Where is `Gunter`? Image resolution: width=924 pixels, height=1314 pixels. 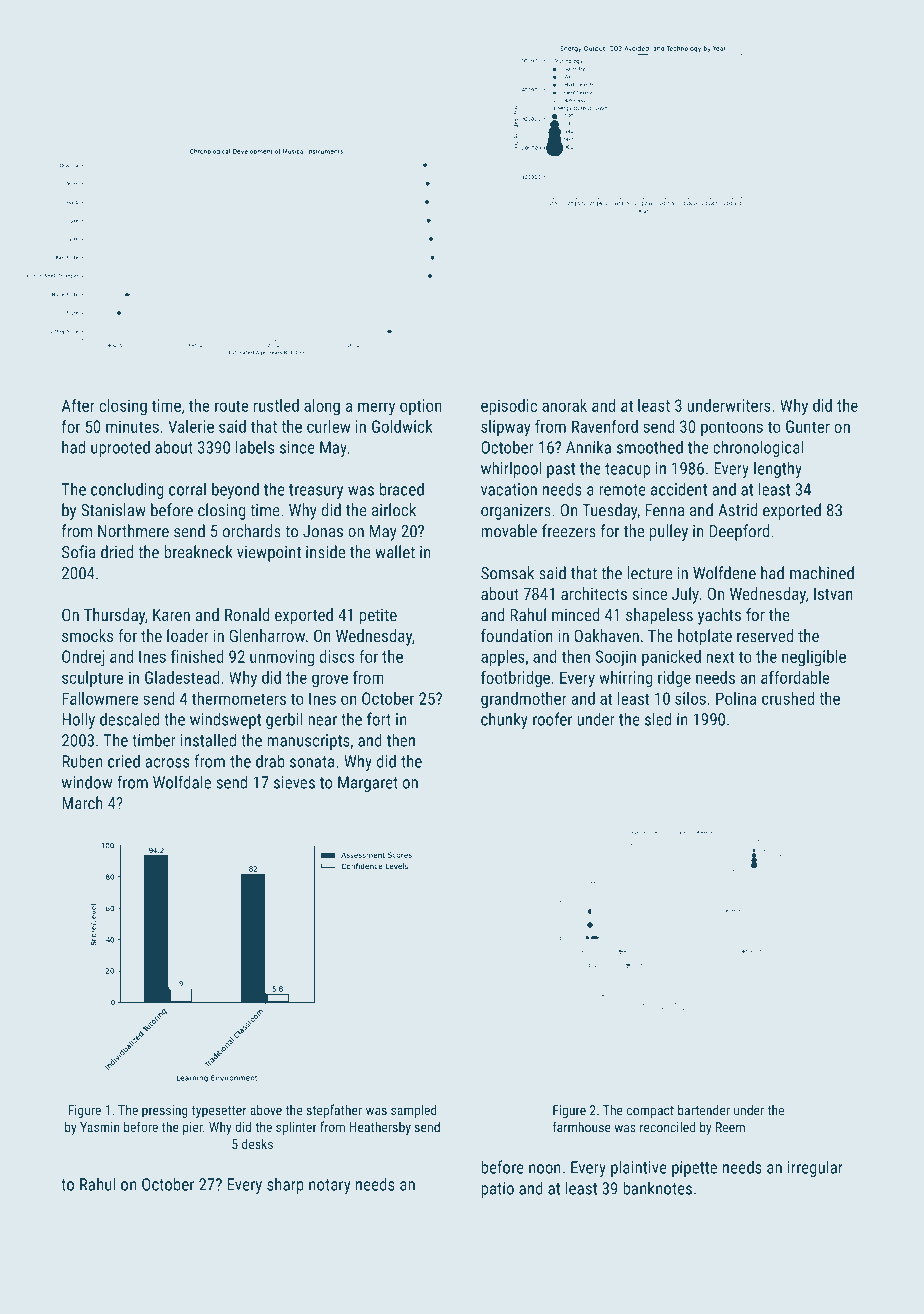 Gunter is located at coordinates (808, 426).
